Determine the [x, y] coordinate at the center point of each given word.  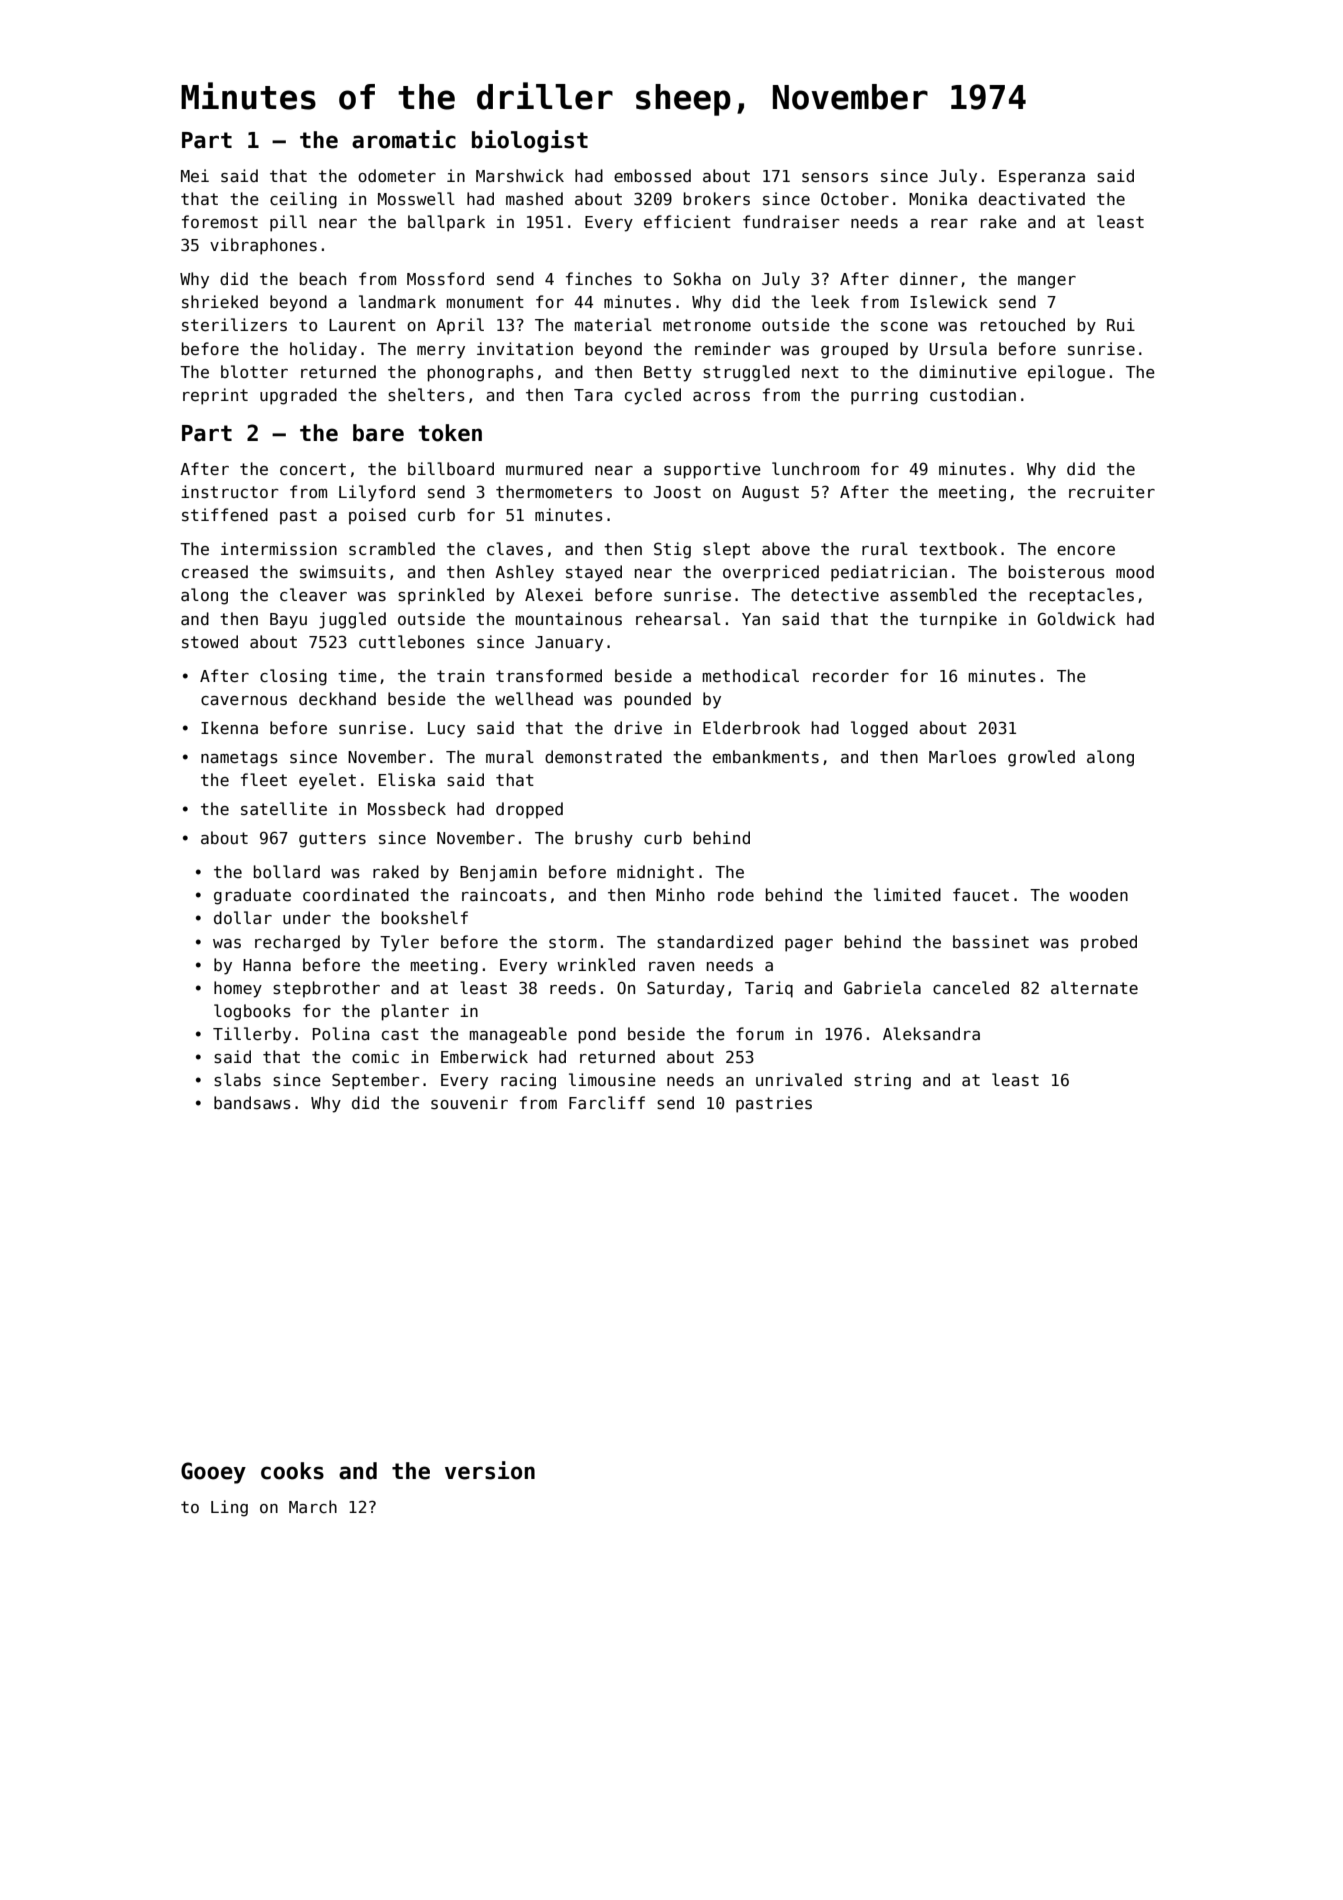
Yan [756, 619]
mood [1135, 571]
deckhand [337, 698]
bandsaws [252, 1103]
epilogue [1066, 373]
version [490, 1470]
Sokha [697, 279]
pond [597, 1035]
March [313, 1506]
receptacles [1082, 596]
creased [215, 572]
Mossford [445, 278]
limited [907, 894]
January [569, 644]
